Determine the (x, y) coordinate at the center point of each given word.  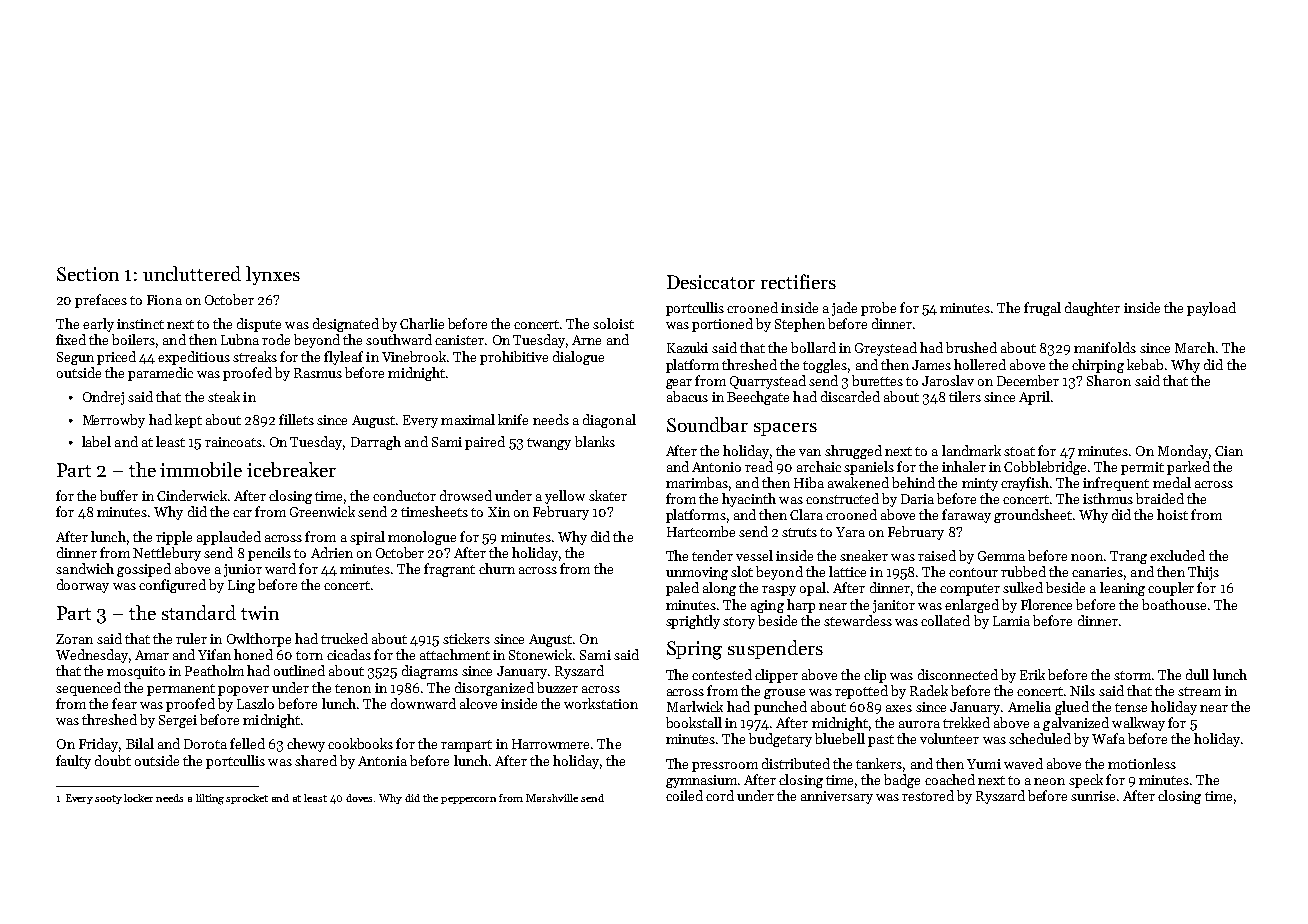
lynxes (273, 275)
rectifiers (798, 281)
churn (497, 568)
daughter (1092, 309)
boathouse (1174, 604)
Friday (98, 745)
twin (260, 613)
